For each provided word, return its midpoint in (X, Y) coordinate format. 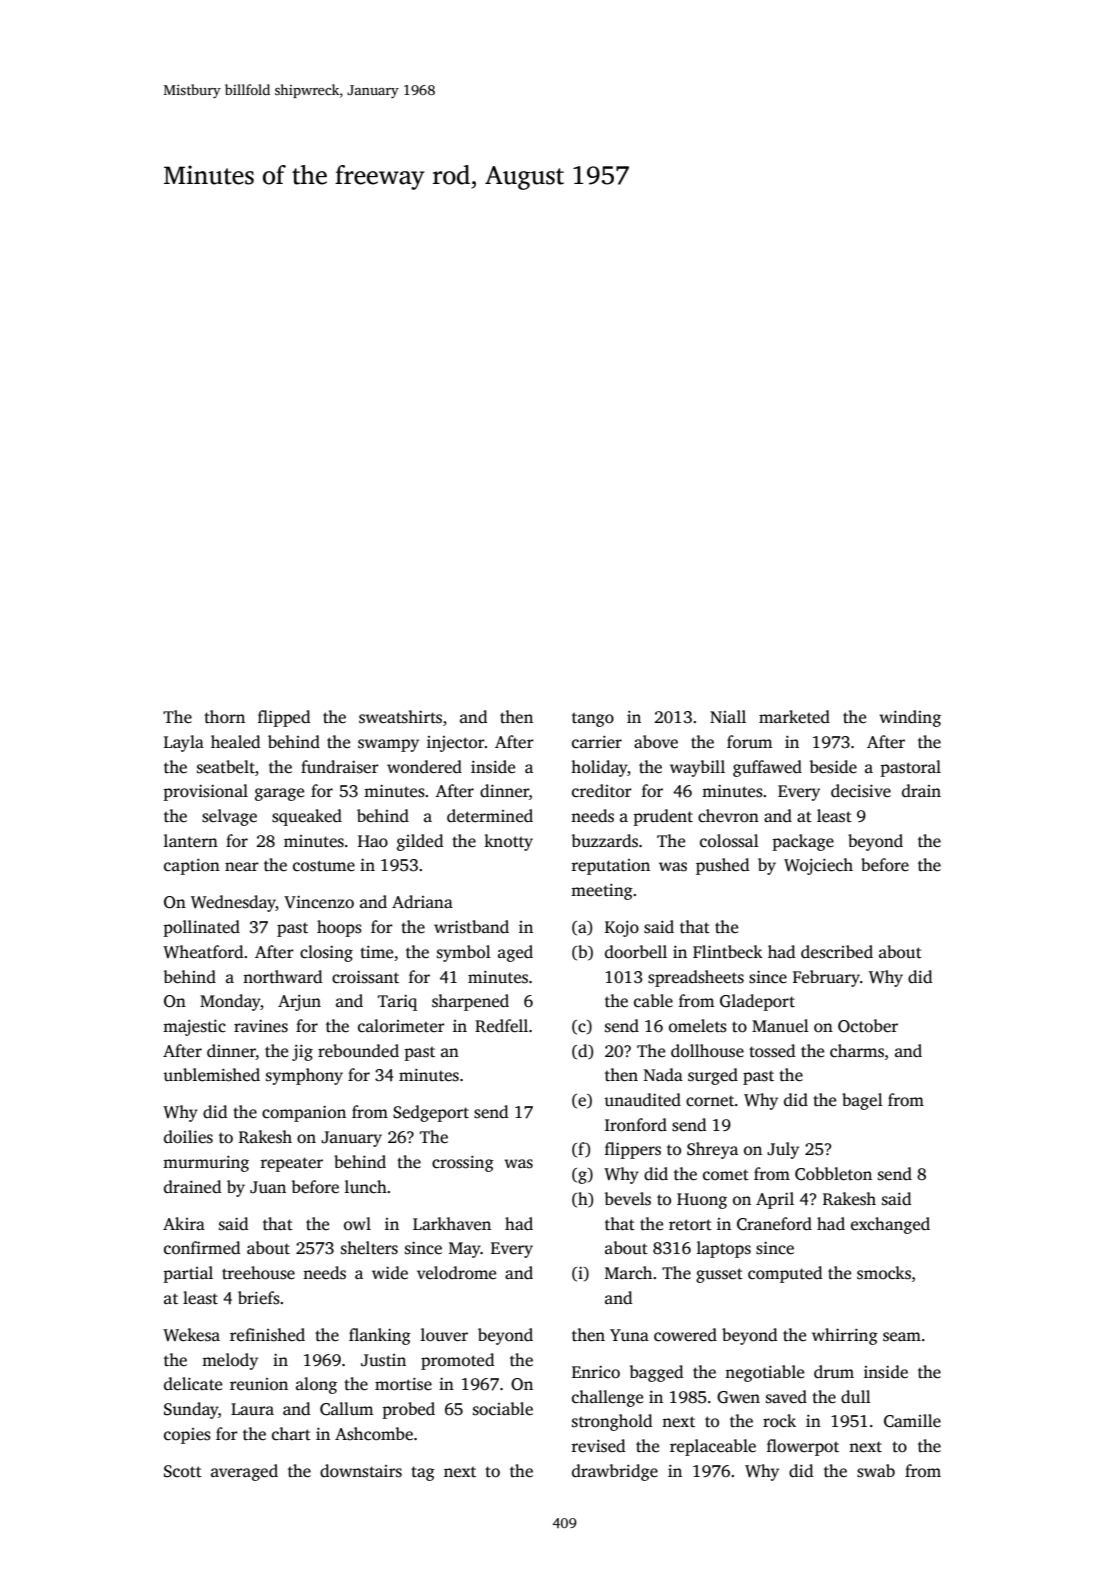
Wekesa (191, 1335)
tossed (772, 1051)
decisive (861, 791)
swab (876, 1471)
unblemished (211, 1075)
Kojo (622, 929)
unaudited (642, 1100)
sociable (503, 1409)
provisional (205, 792)
